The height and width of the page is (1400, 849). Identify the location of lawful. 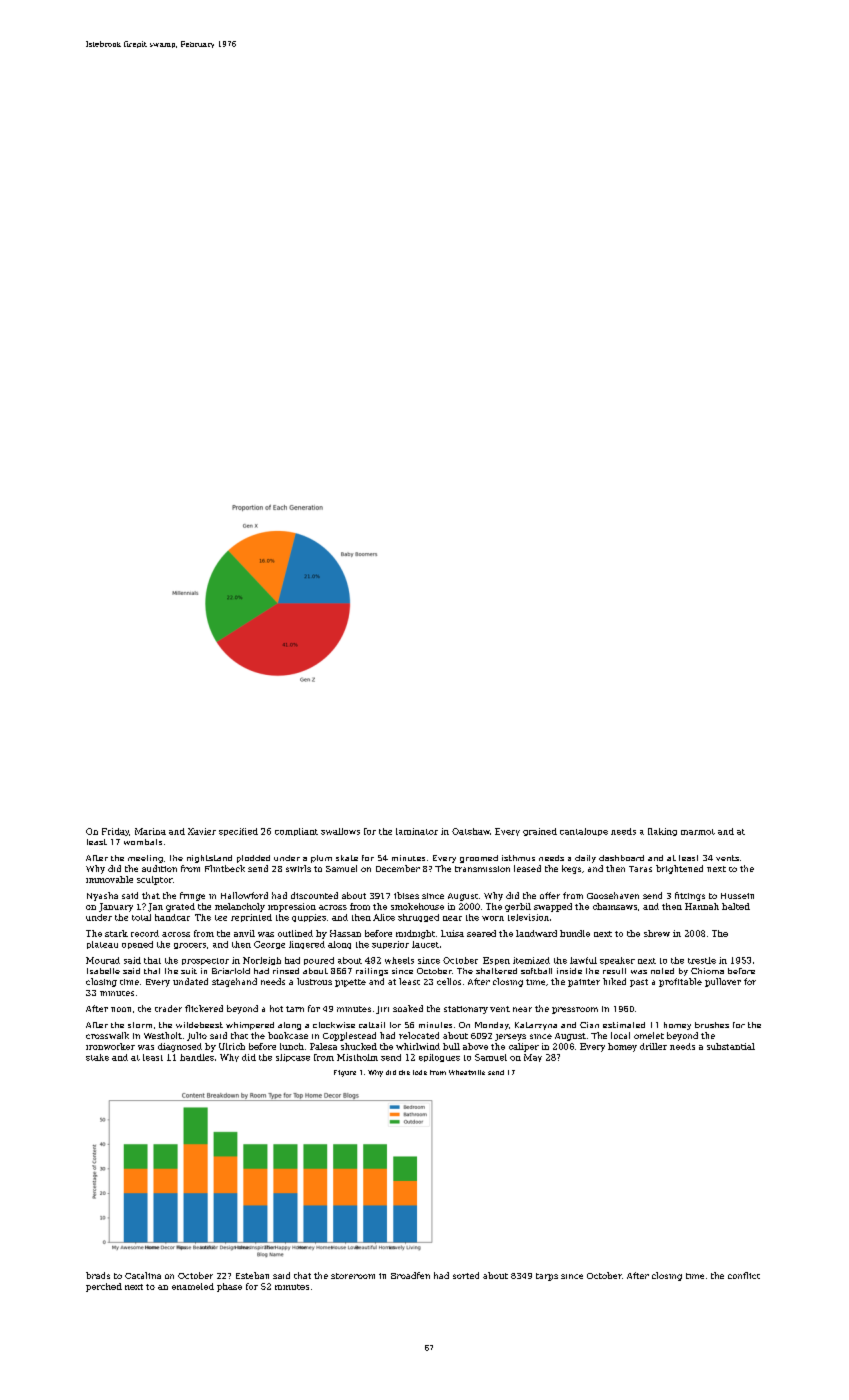
(583, 960).
